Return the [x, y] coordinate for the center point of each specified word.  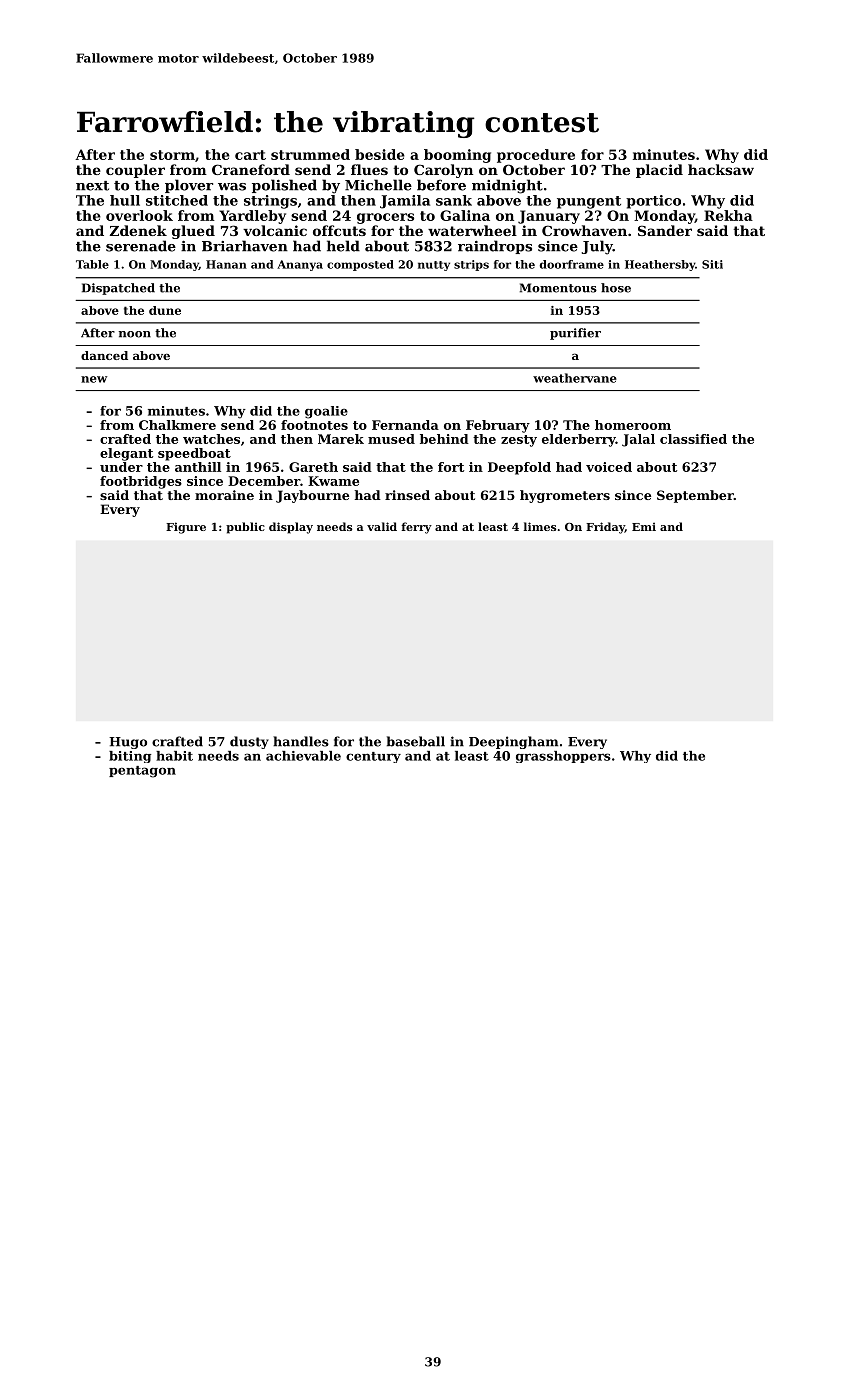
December [264, 481]
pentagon [142, 772]
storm [172, 155]
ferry [416, 528]
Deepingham [513, 742]
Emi [644, 526]
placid [659, 171]
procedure [536, 156]
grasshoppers [563, 757]
